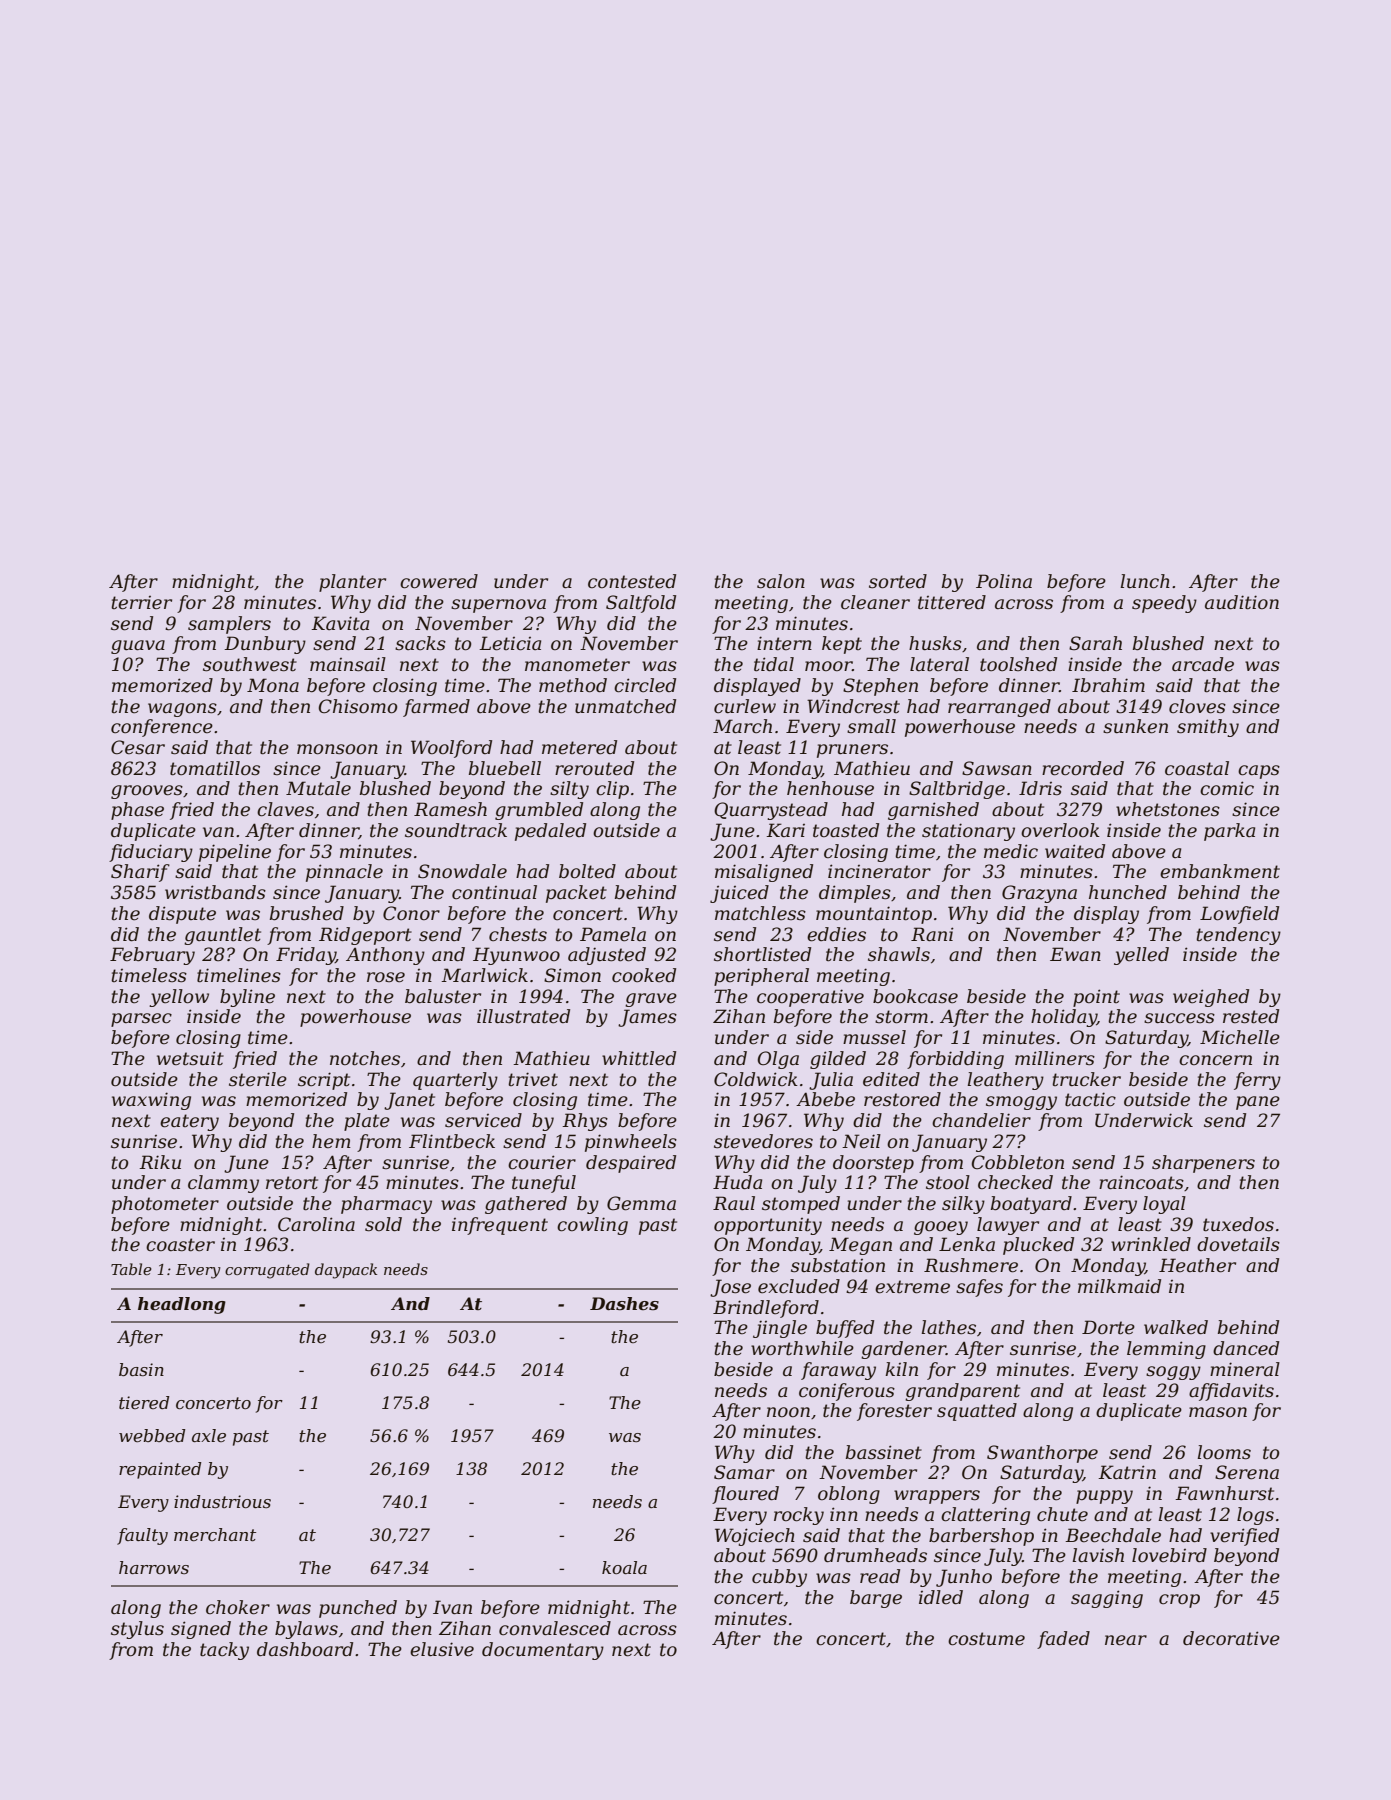 This screenshot has width=1391, height=1800. I want to click on Dashes, so click(624, 1303).
